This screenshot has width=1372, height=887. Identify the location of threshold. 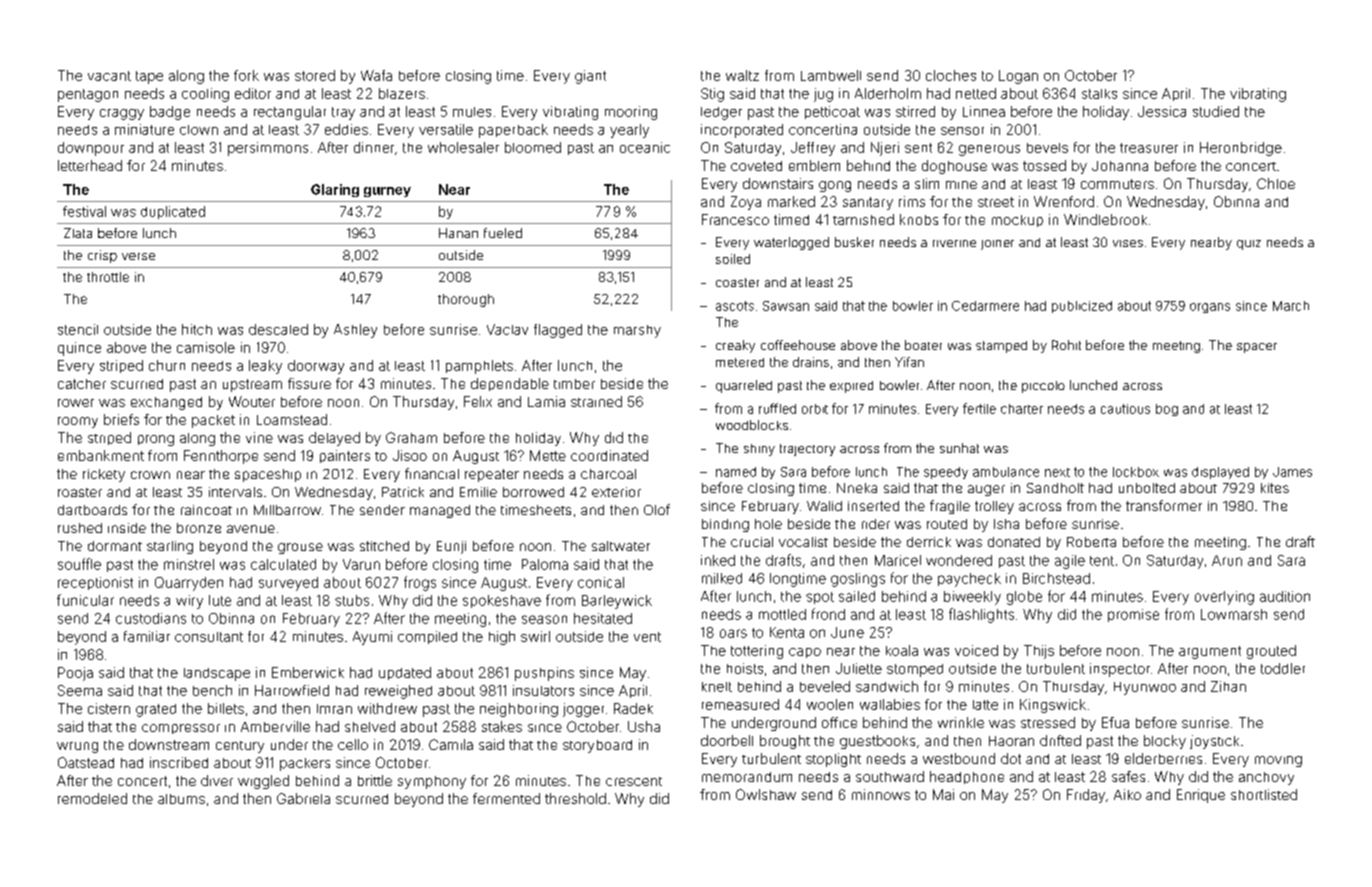
(575, 798).
